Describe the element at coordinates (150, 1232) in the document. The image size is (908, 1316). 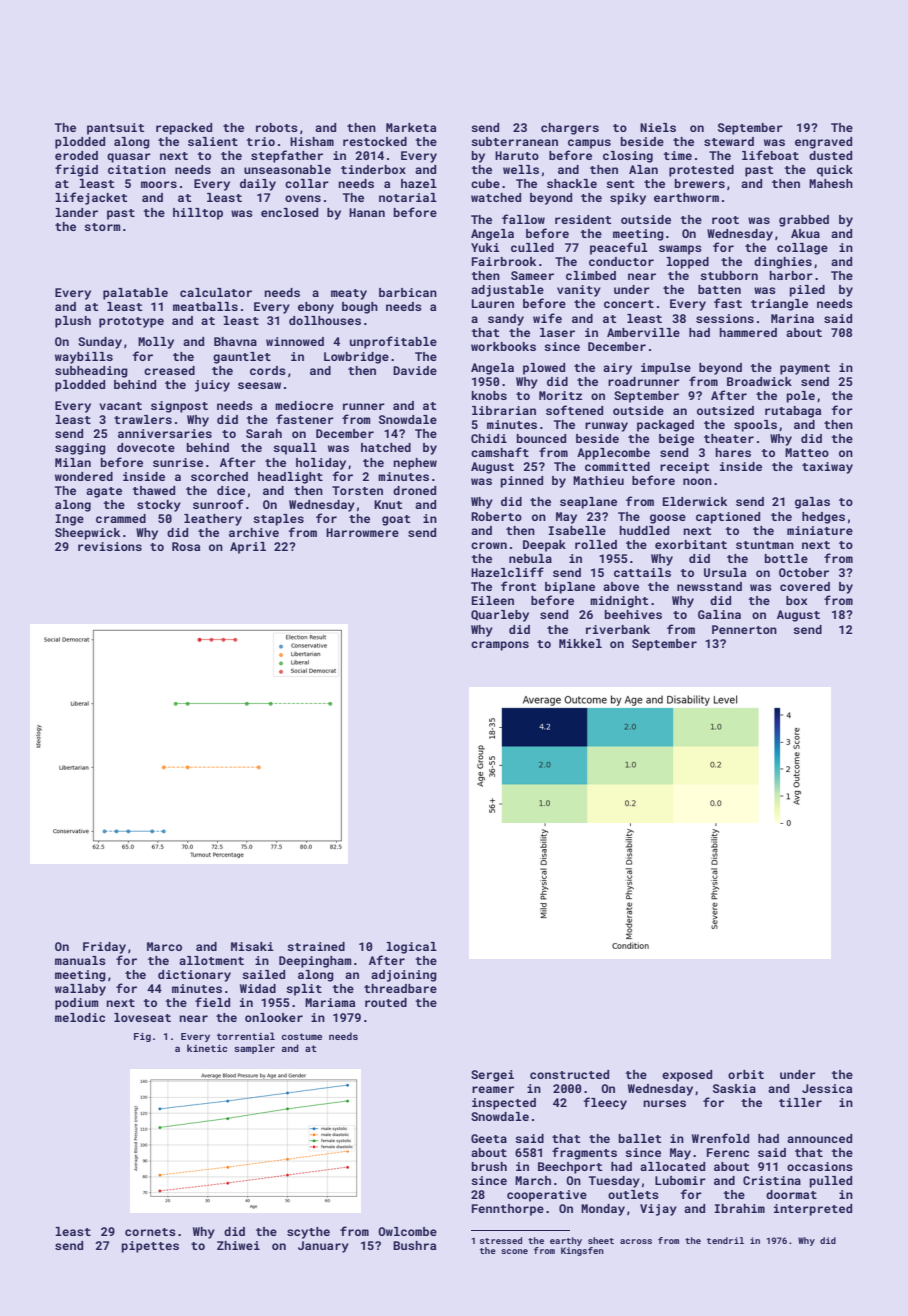
I see `cornets` at that location.
